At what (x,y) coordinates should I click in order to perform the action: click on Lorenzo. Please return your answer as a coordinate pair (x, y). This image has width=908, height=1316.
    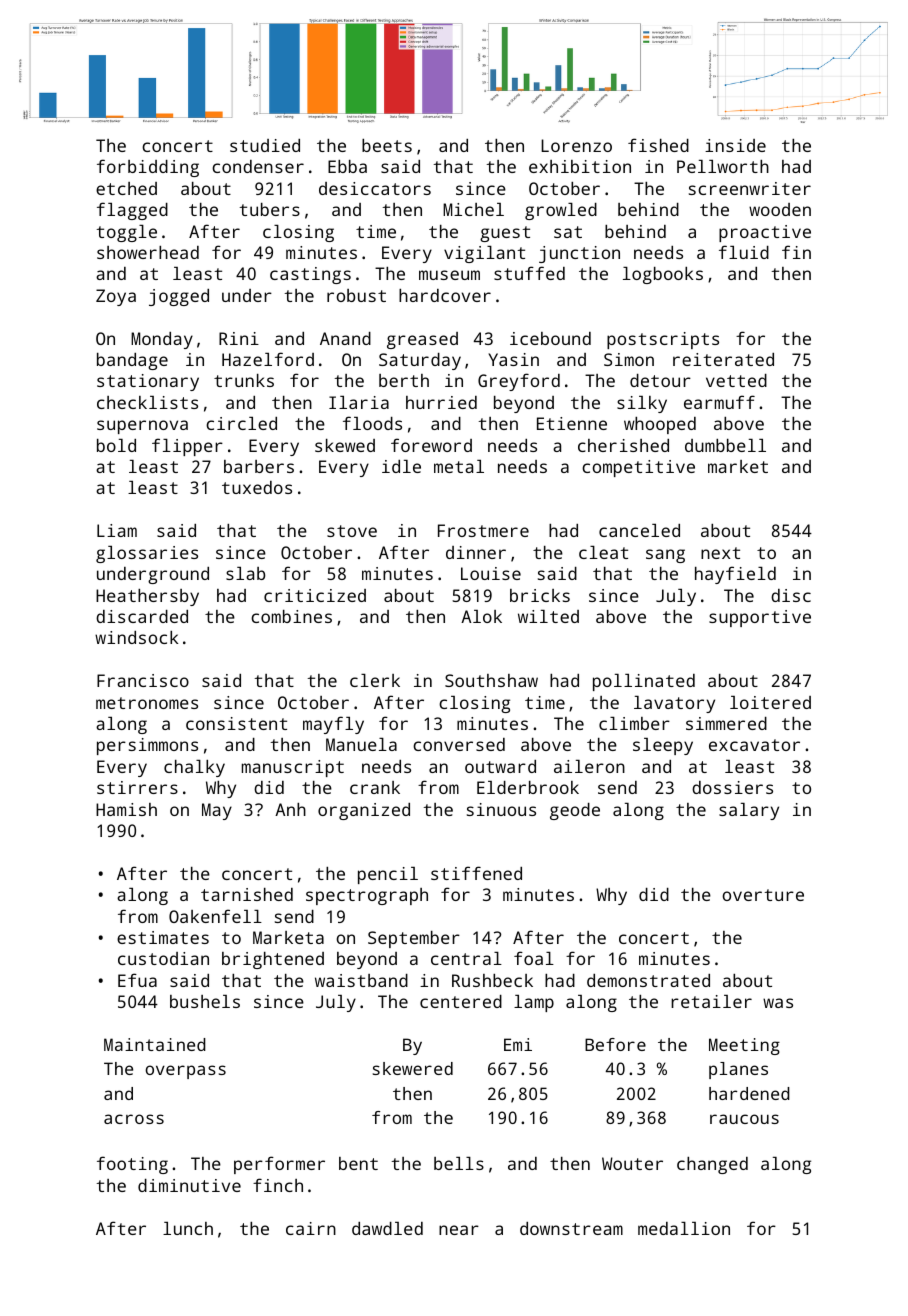
    Looking at the image, I should click on (576, 145).
